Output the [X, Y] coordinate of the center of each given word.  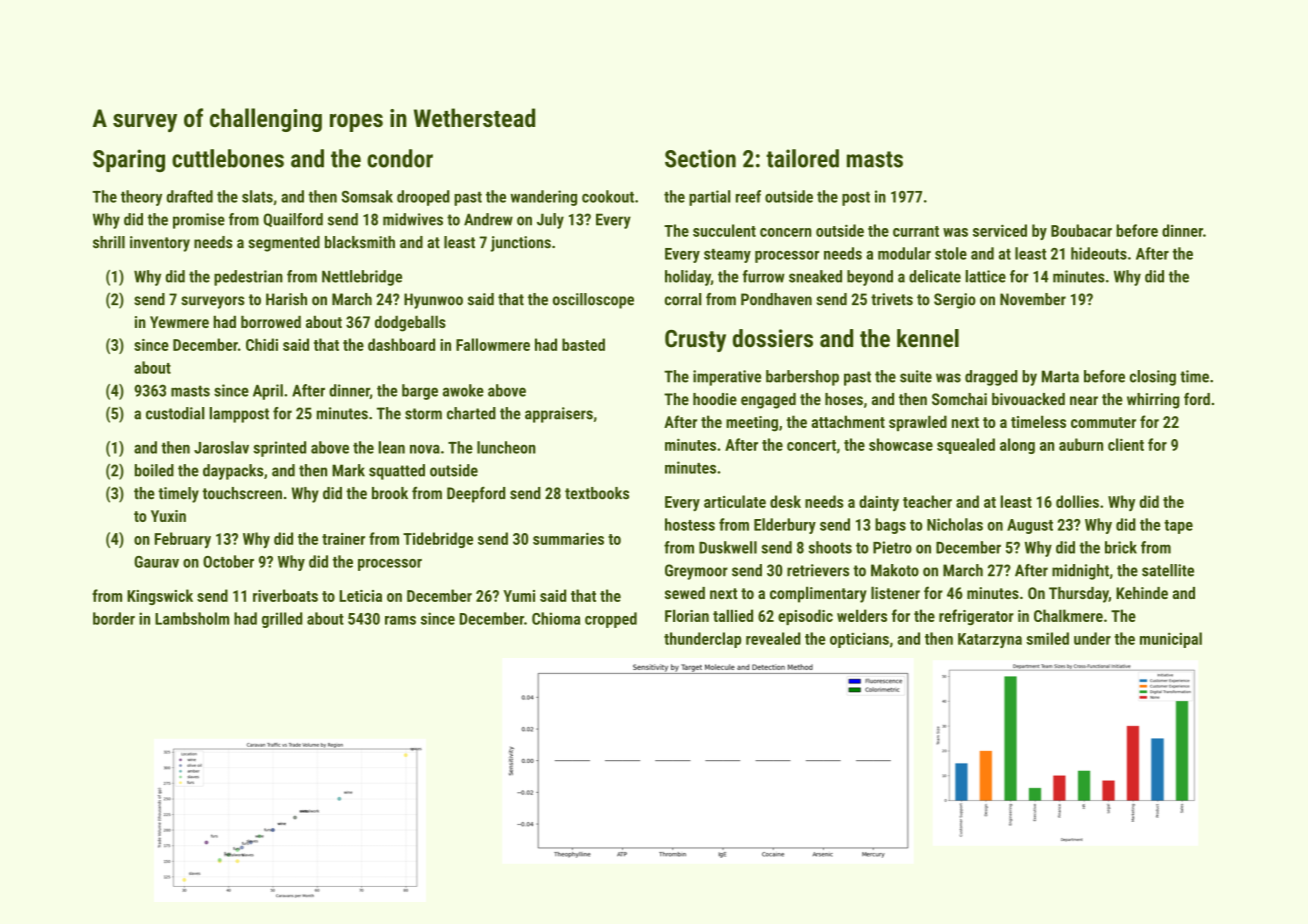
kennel [928, 338]
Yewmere [179, 322]
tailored [802, 158]
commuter [1103, 422]
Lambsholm [192, 618]
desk [785, 501]
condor [400, 158]
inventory [160, 244]
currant [916, 231]
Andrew [488, 219]
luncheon [506, 447]
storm [423, 414]
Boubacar [1081, 230]
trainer [343, 539]
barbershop [802, 378]
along [1017, 446]
